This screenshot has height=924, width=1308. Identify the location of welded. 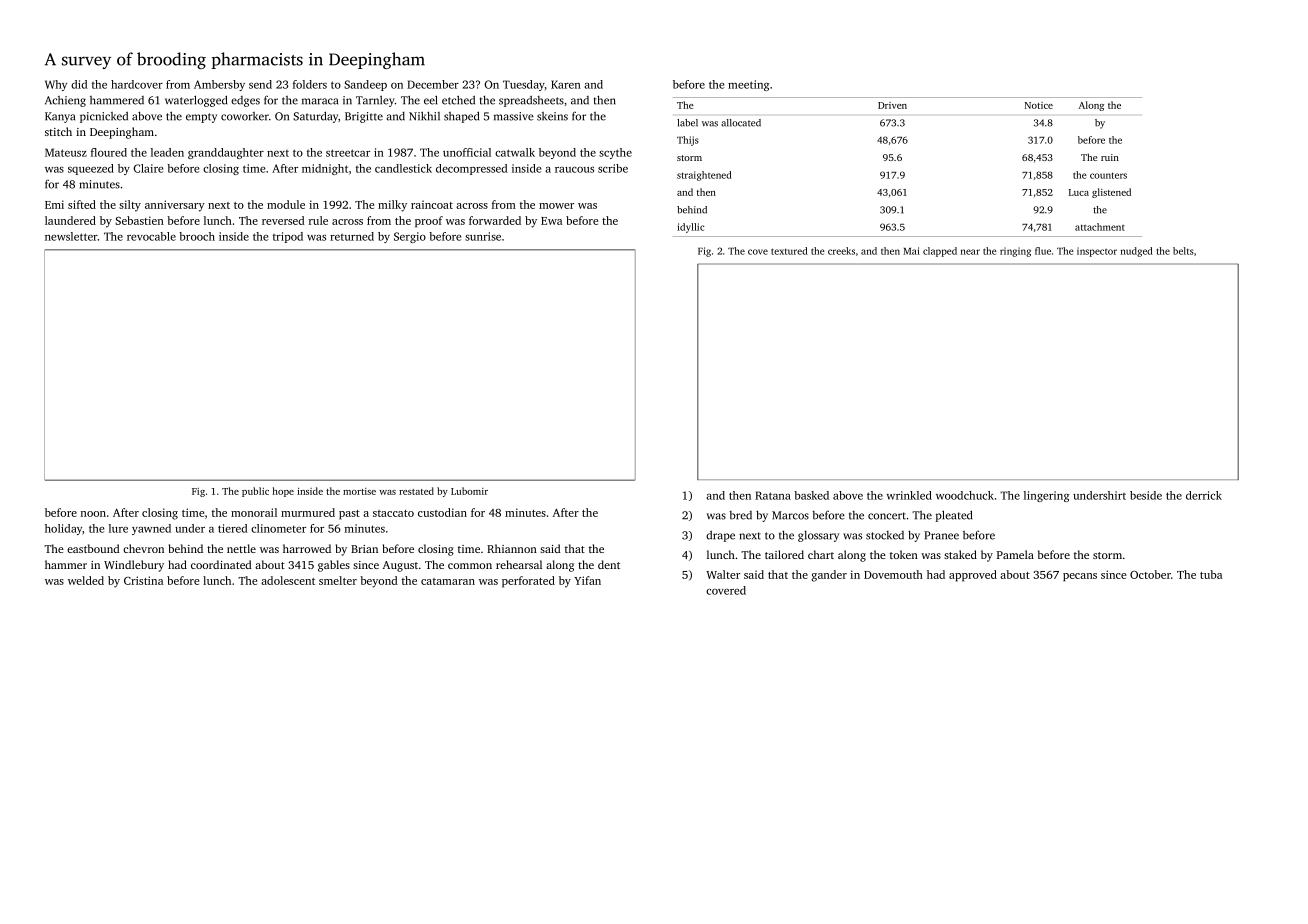
(86, 580).
